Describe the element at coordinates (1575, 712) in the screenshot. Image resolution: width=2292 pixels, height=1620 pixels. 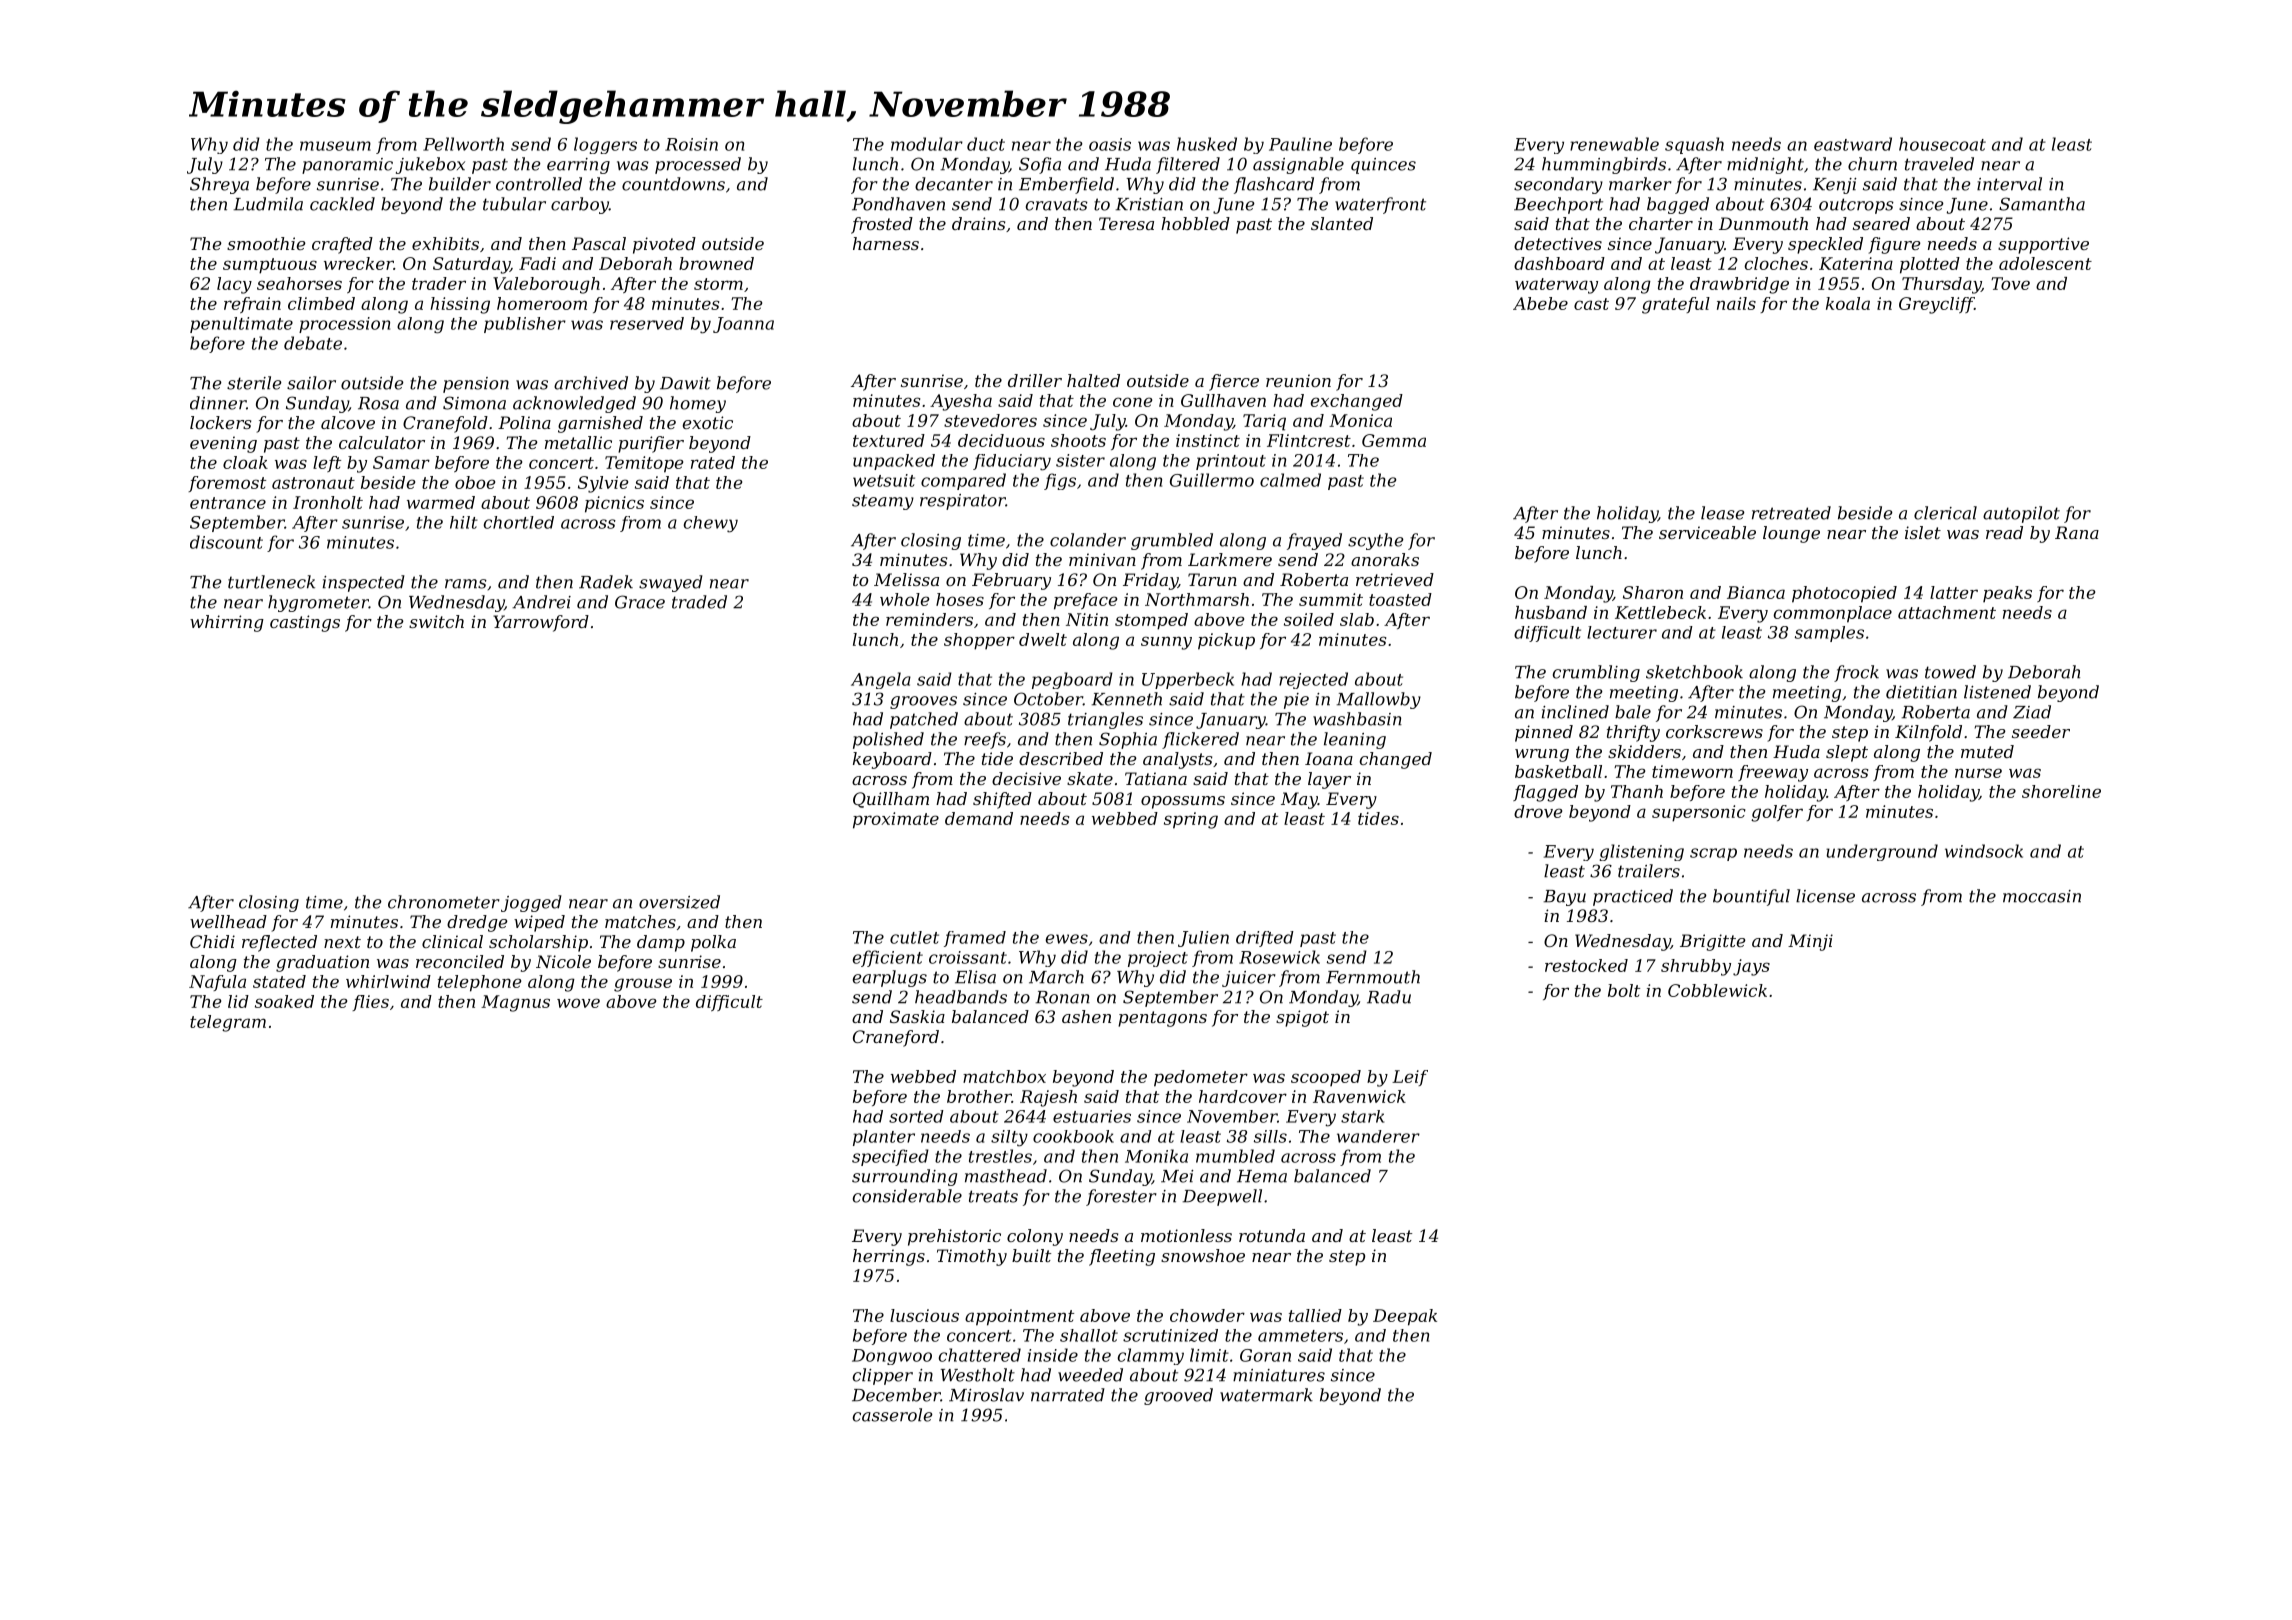
I see `inclined` at that location.
